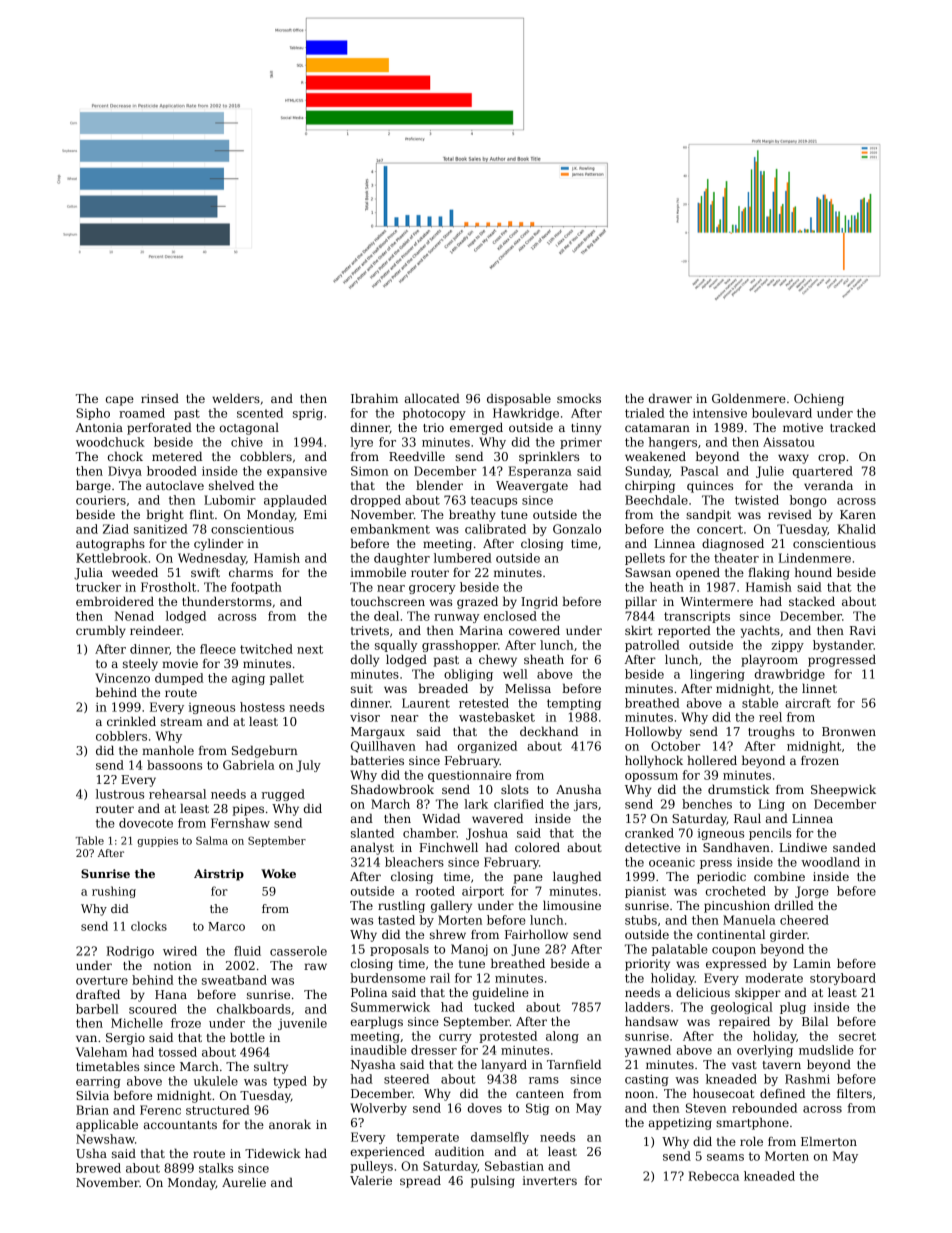 Image resolution: width=952 pixels, height=1233 pixels. What do you see at coordinates (813, 572) in the screenshot?
I see `hound` at bounding box center [813, 572].
